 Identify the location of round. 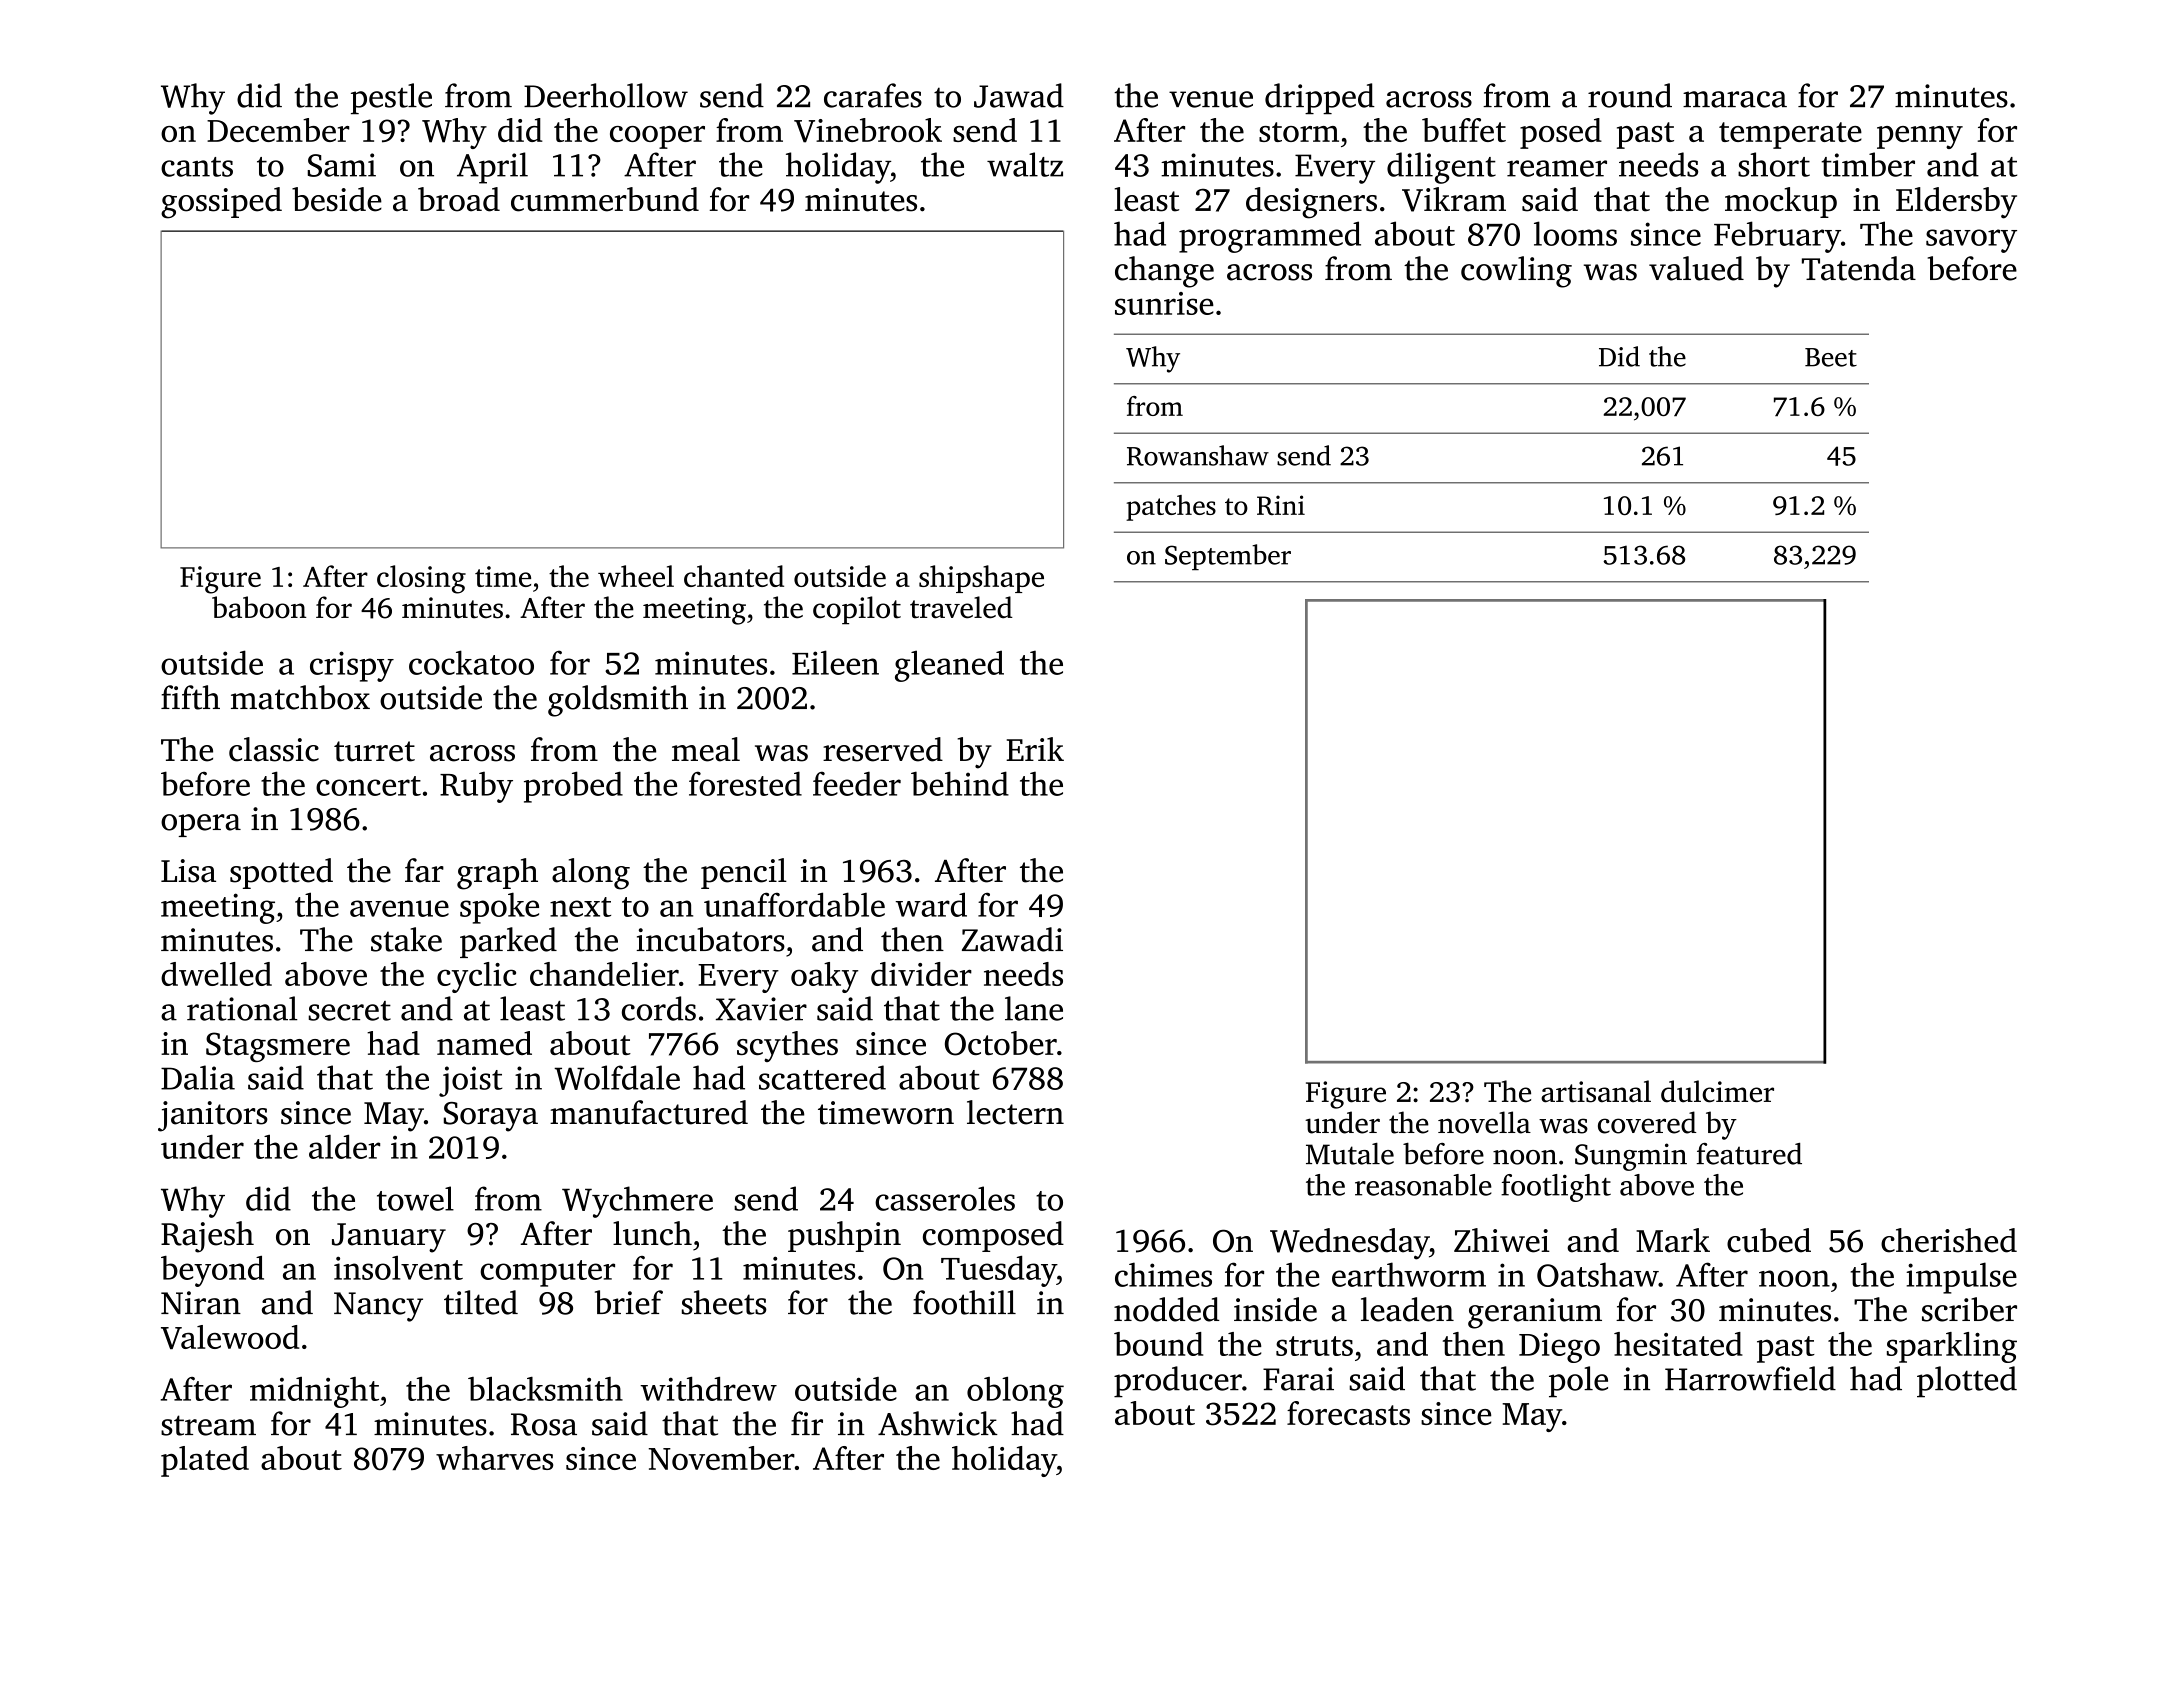
(1630, 95).
